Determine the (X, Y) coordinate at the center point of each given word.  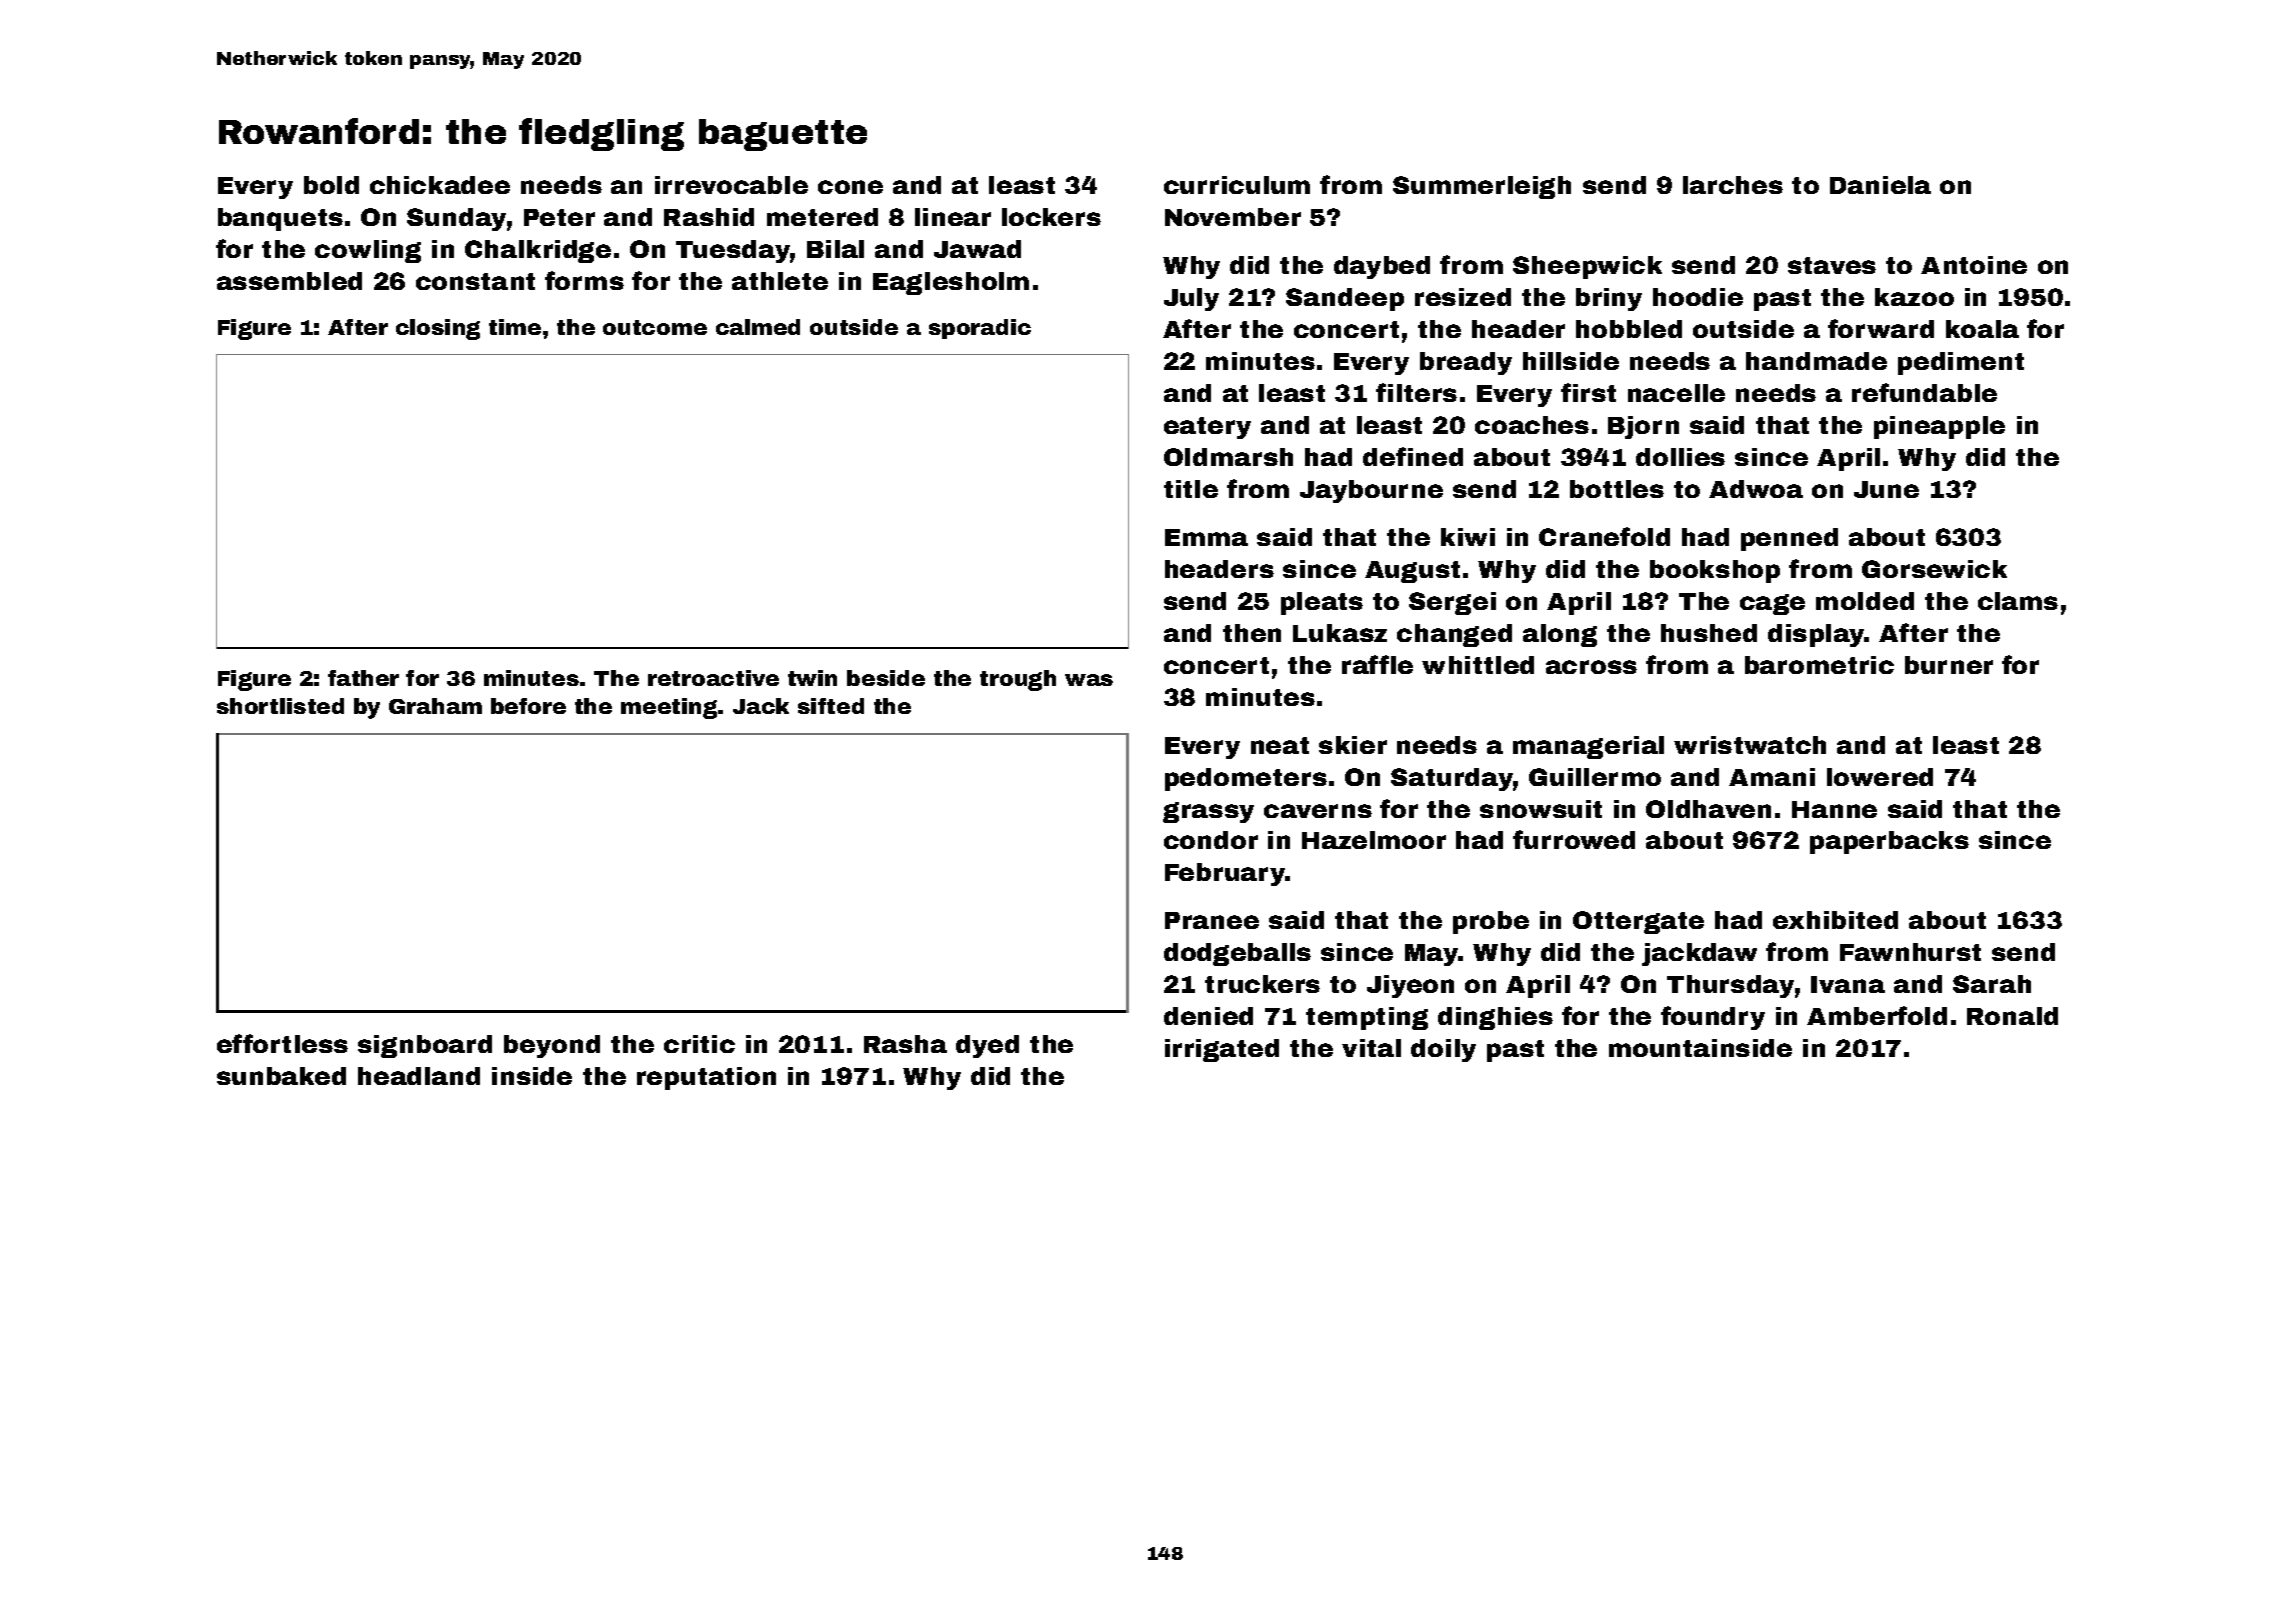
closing (438, 329)
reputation (706, 1078)
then (1252, 633)
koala (1982, 329)
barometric (1819, 665)
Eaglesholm (951, 283)
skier (1353, 745)
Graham (435, 706)
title (1191, 489)
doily (1443, 1050)
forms (584, 280)
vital (1371, 1048)
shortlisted (280, 706)
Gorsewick (1934, 569)
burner (1949, 665)
